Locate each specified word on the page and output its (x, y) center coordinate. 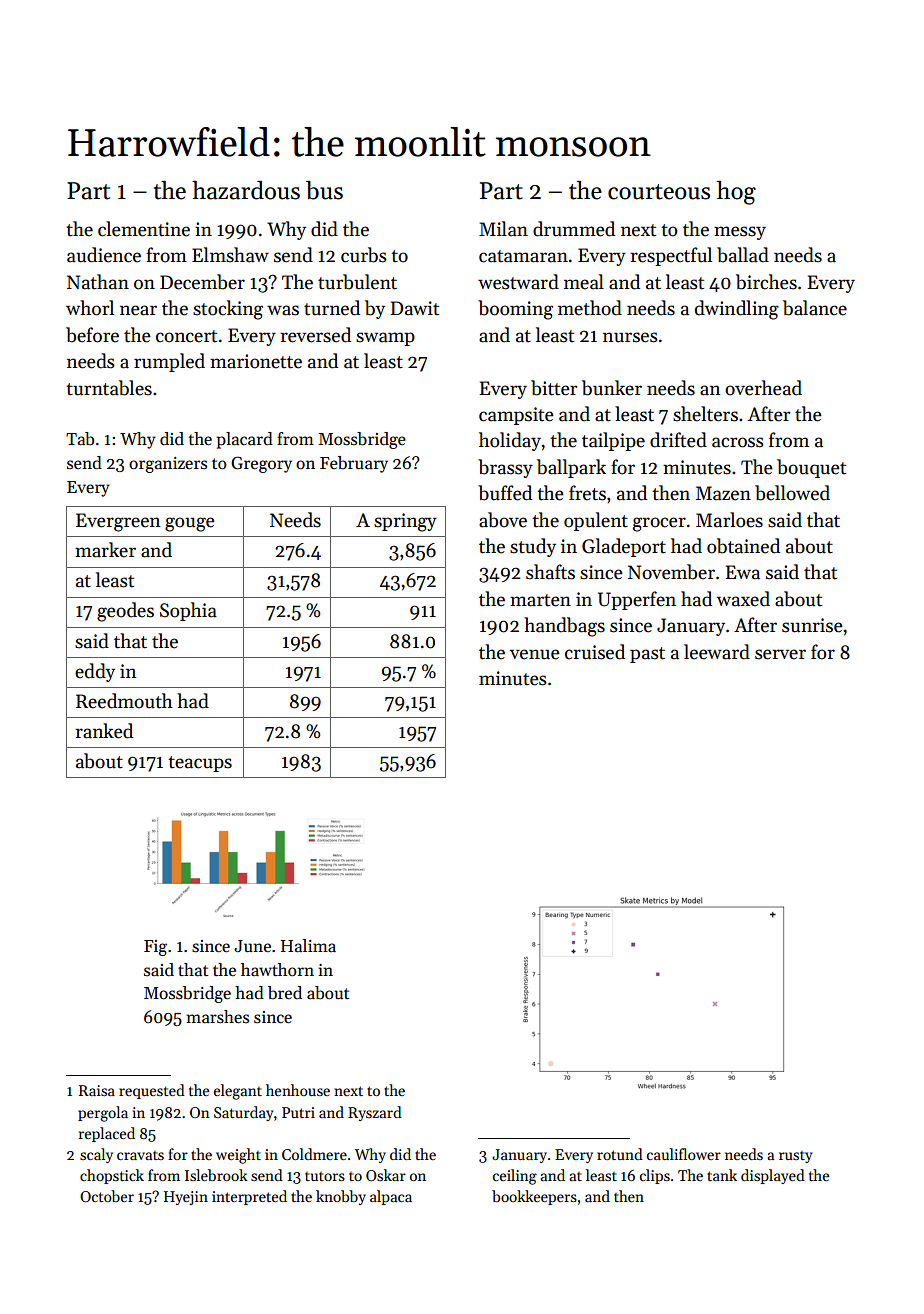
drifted (678, 440)
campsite (516, 416)
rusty (796, 1157)
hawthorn (277, 970)
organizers (168, 465)
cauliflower (684, 1154)
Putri (298, 1112)
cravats (140, 1155)
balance (815, 308)
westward (518, 282)
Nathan (98, 282)
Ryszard (375, 1113)
